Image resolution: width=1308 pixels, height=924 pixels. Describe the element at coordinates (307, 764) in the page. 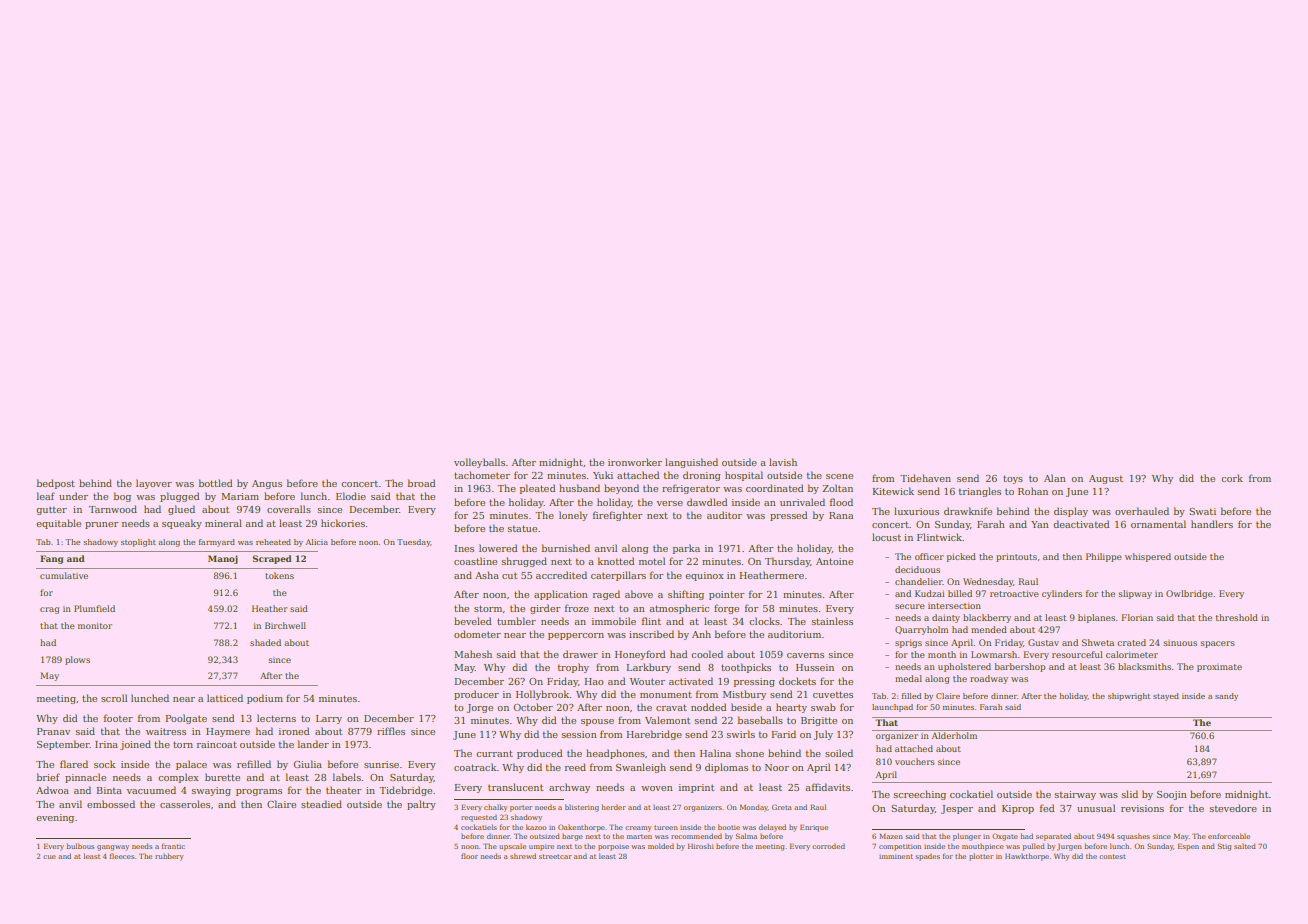

I see `Giulia` at that location.
